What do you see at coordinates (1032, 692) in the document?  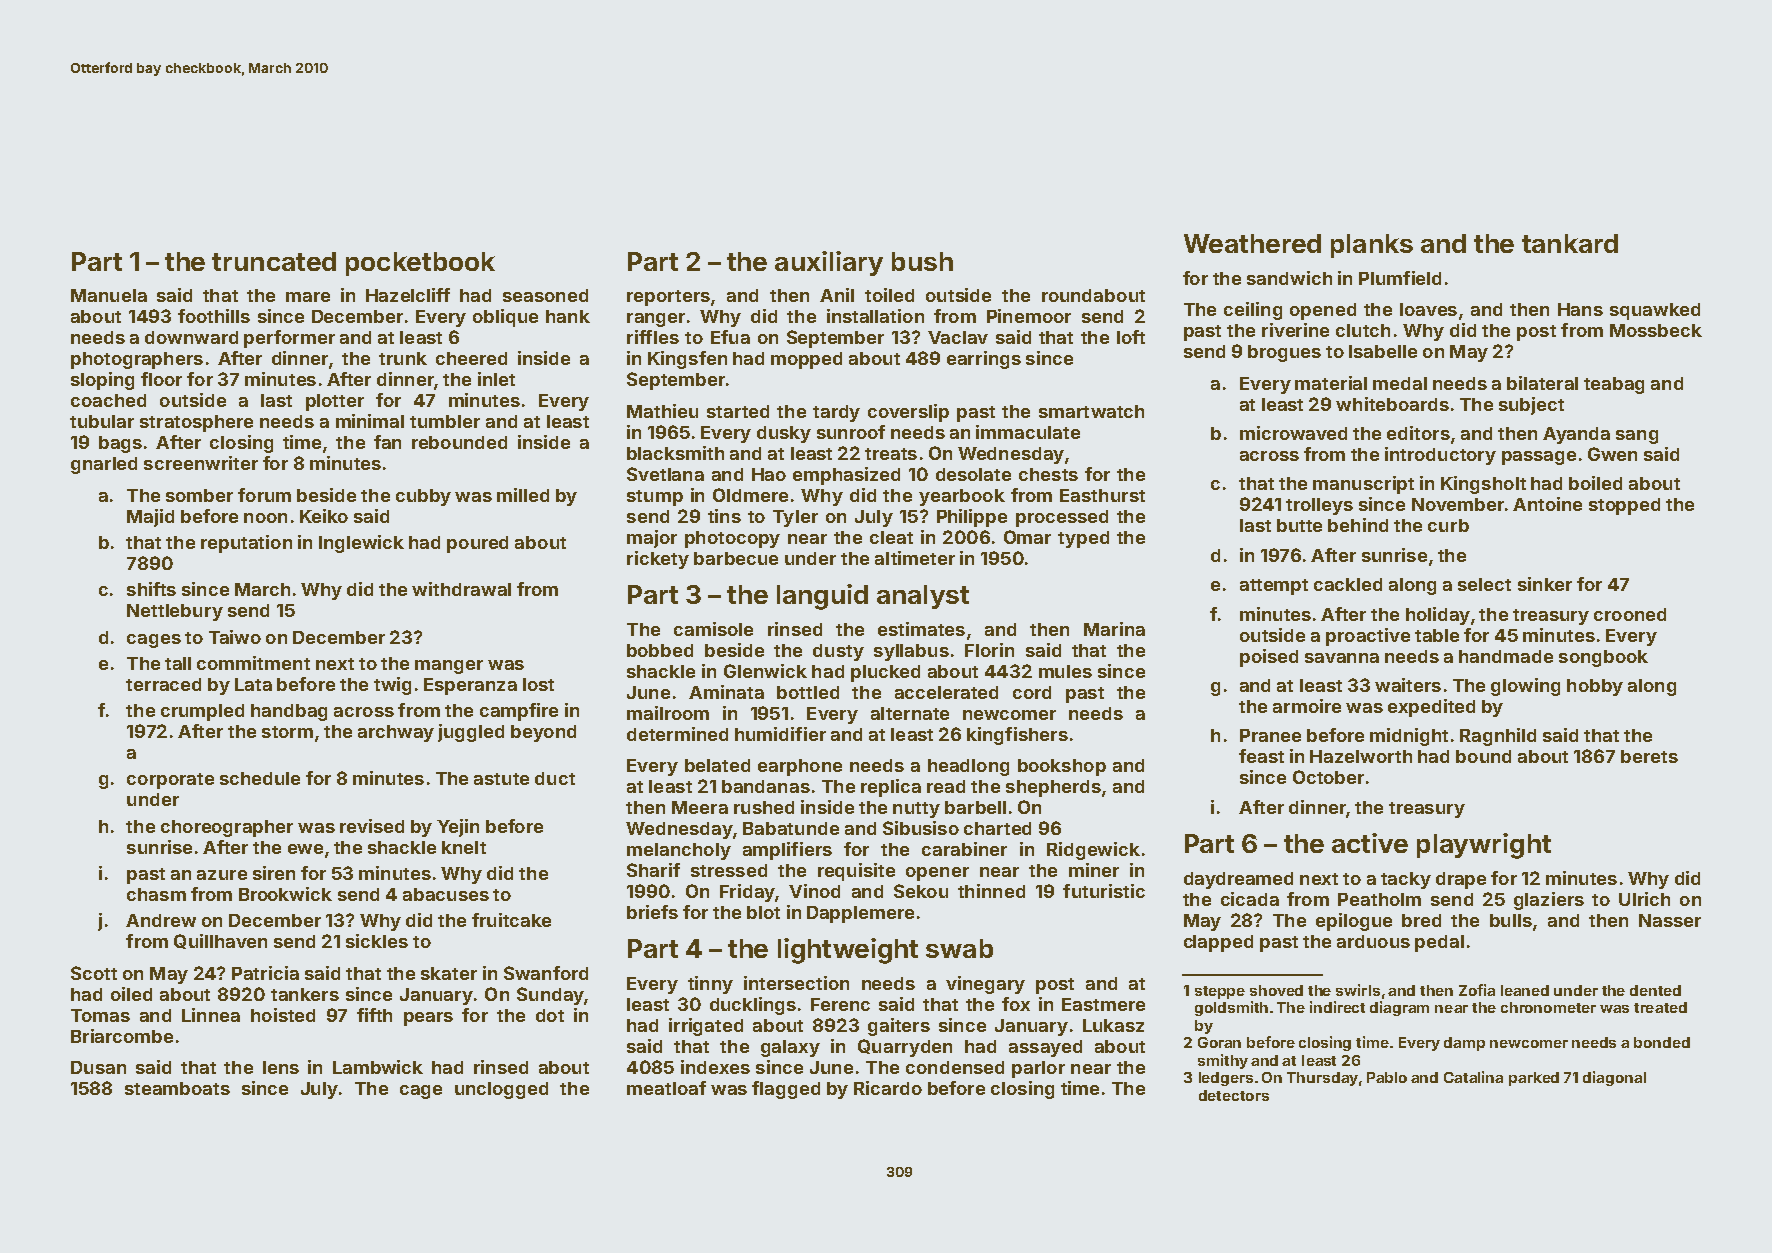 I see `cord` at bounding box center [1032, 692].
